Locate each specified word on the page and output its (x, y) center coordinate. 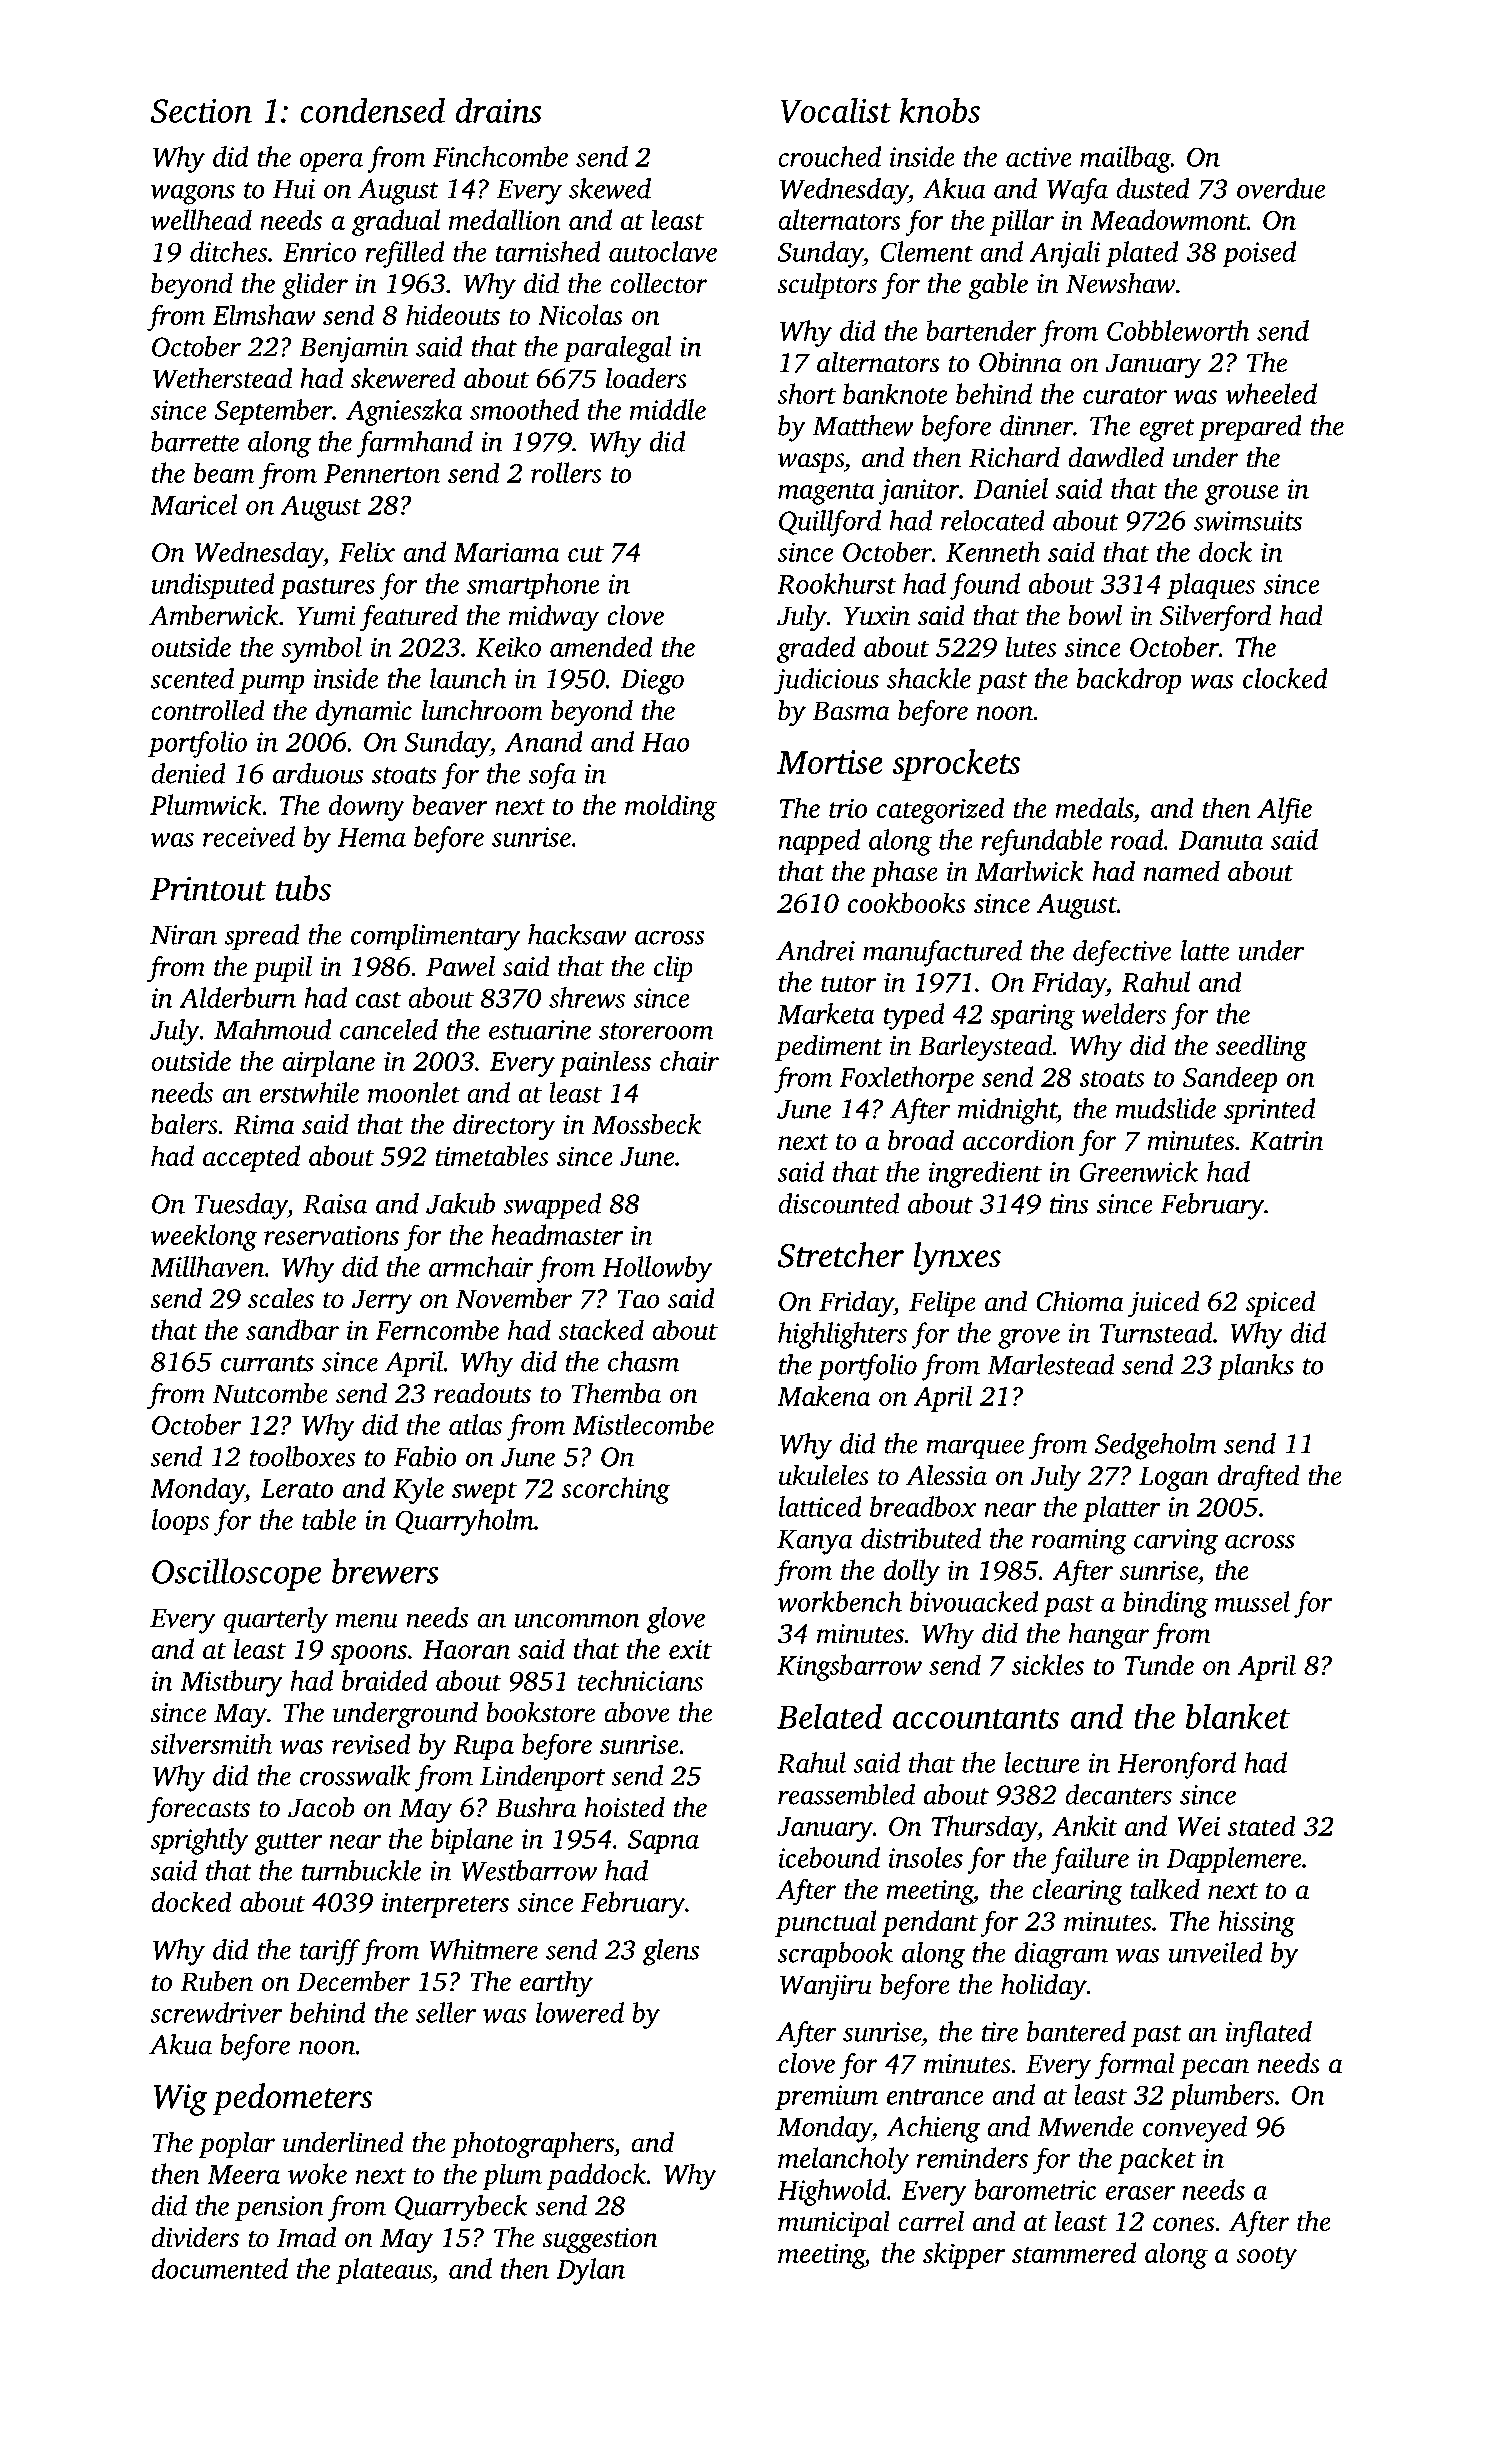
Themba (616, 1393)
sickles (1048, 1664)
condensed (373, 110)
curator (1125, 396)
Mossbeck (646, 1124)
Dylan (590, 2271)
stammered (1074, 2252)
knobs (940, 110)
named (1181, 871)
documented (219, 2268)
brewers (385, 1571)
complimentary (436, 937)
